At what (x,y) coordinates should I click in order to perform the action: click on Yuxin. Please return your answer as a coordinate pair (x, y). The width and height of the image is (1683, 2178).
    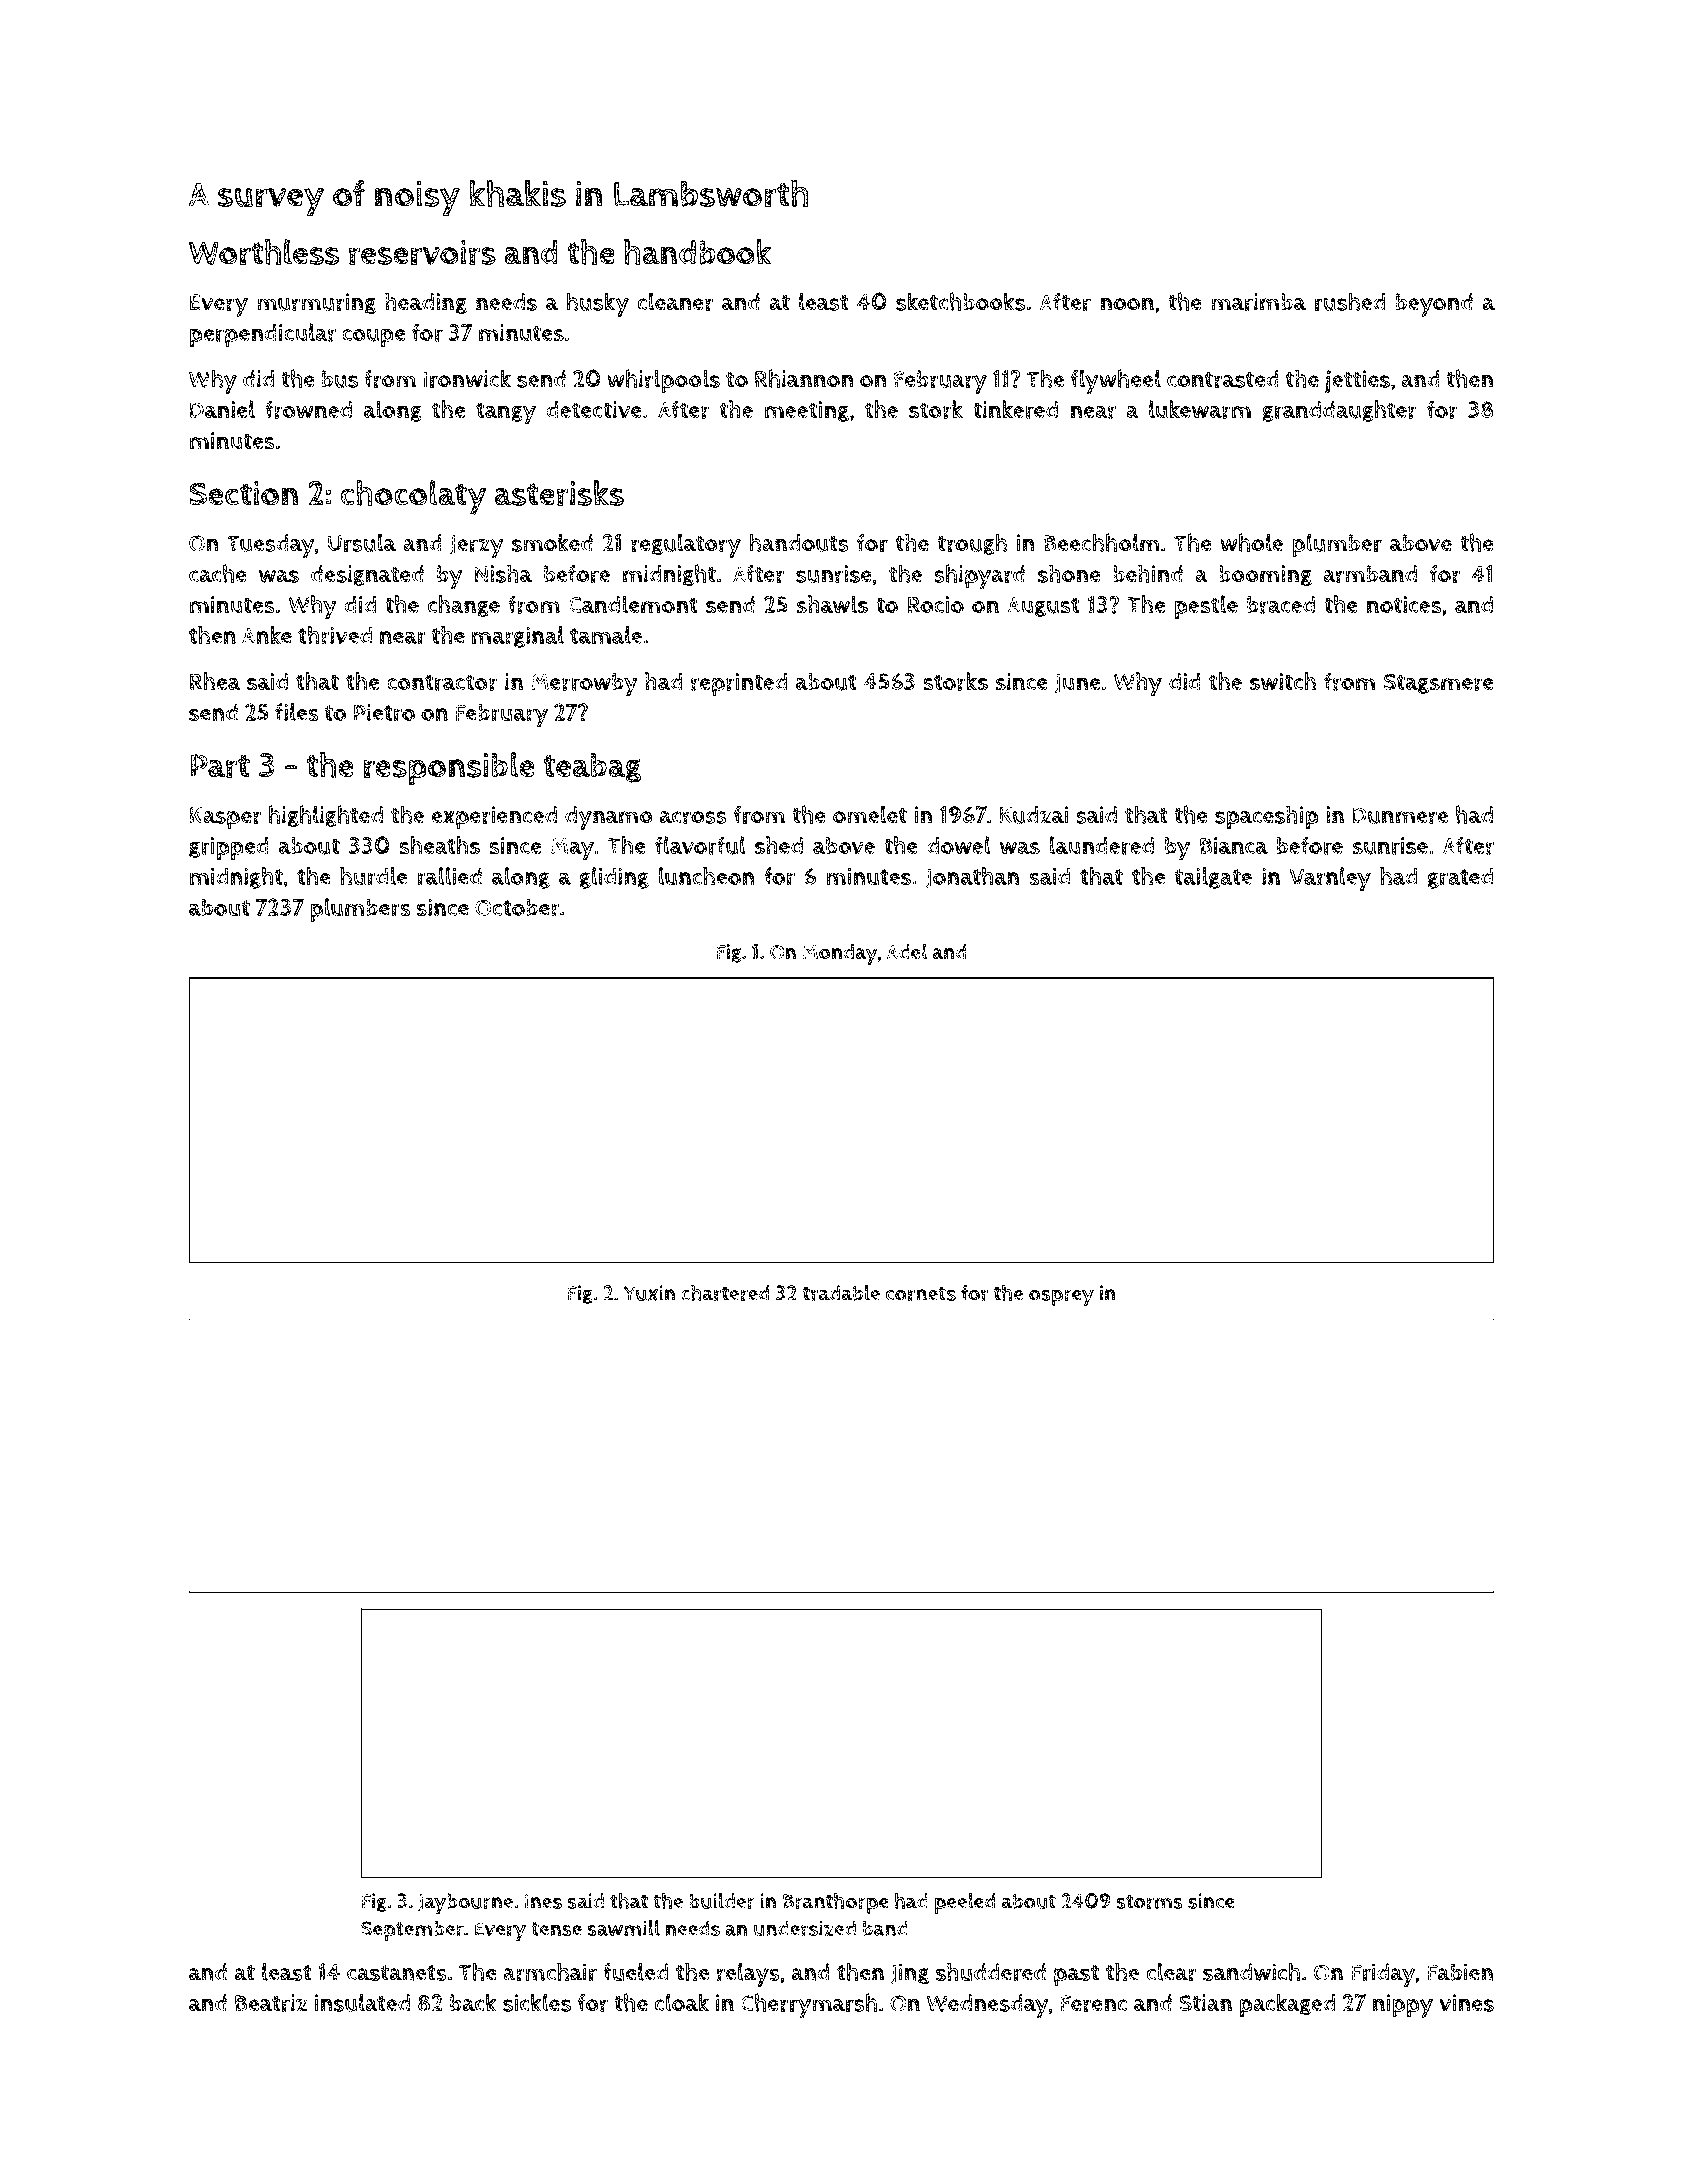
    Looking at the image, I should click on (649, 1293).
